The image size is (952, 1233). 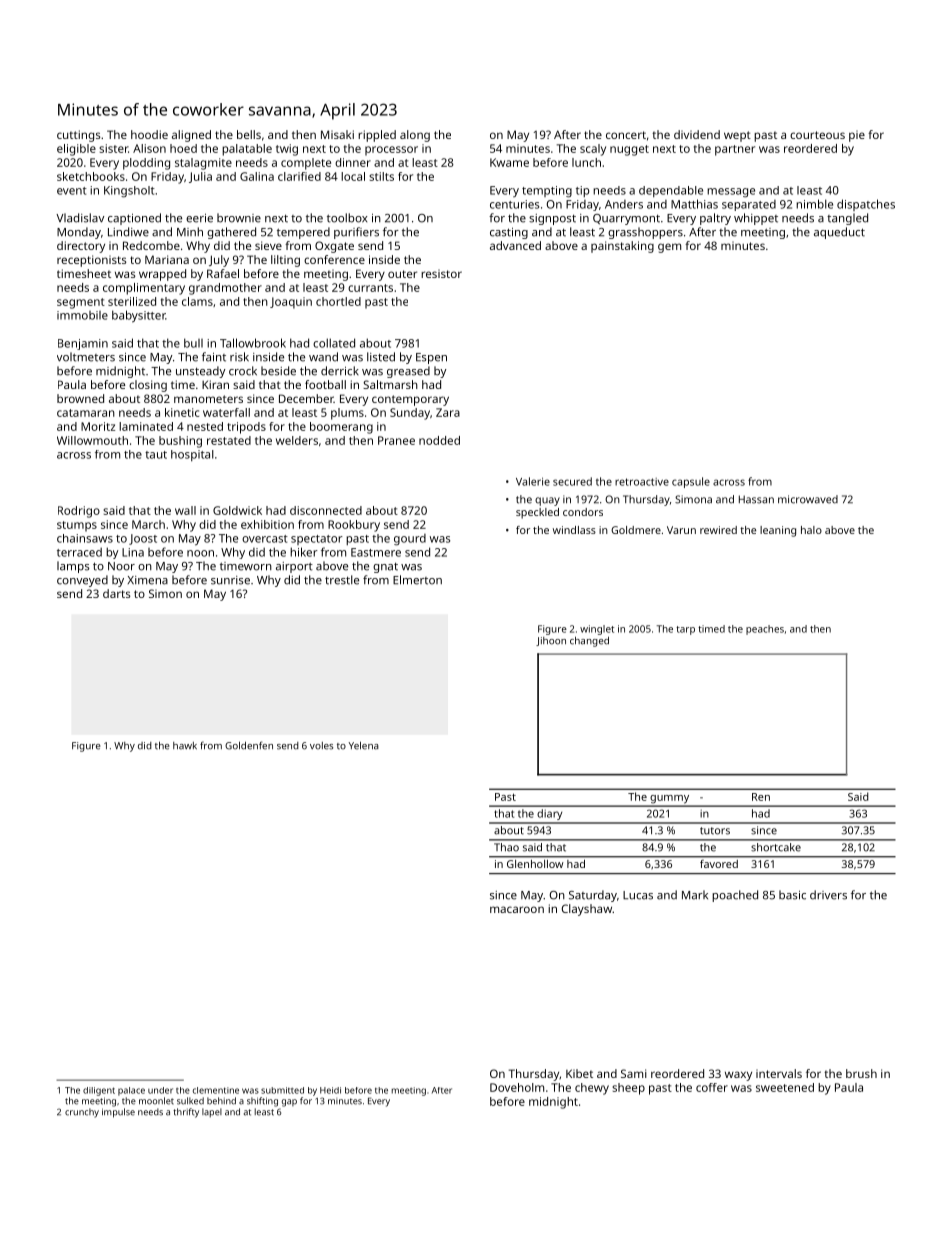 I want to click on microwaved, so click(x=808, y=499).
